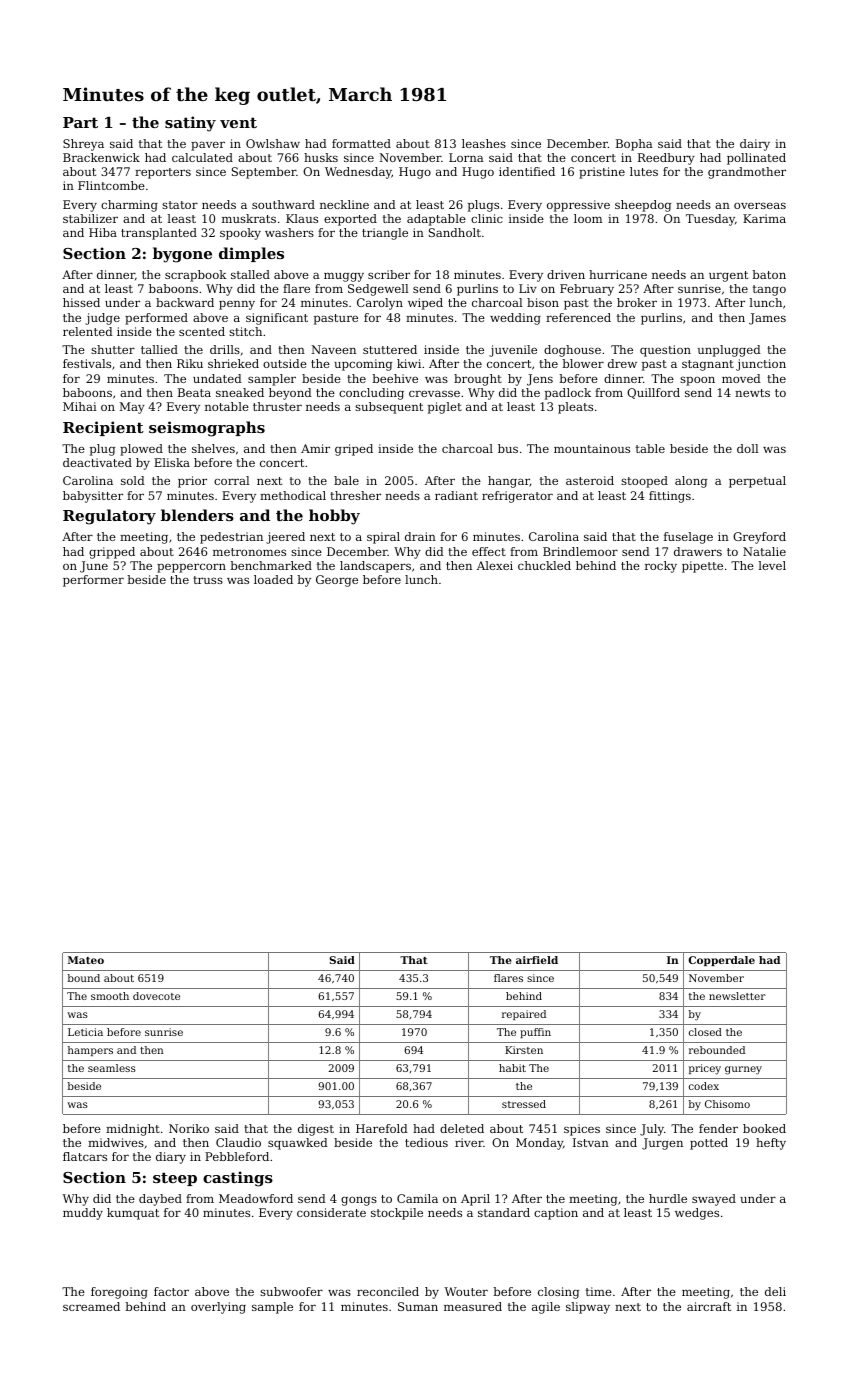 This document has width=849, height=1400. I want to click on performer, so click(93, 581).
